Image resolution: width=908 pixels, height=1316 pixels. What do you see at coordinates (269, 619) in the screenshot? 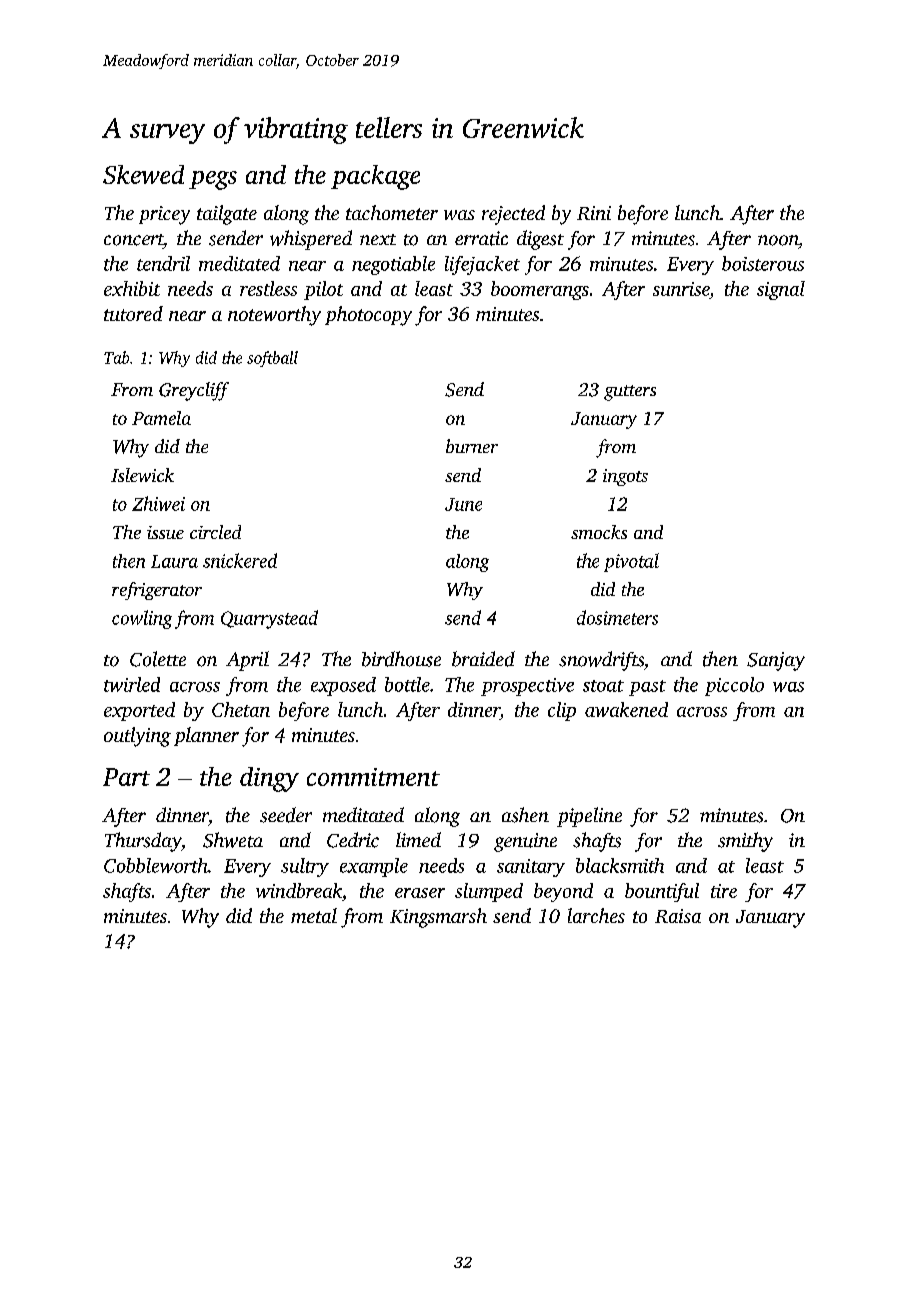
I see `Quarrystead` at bounding box center [269, 619].
